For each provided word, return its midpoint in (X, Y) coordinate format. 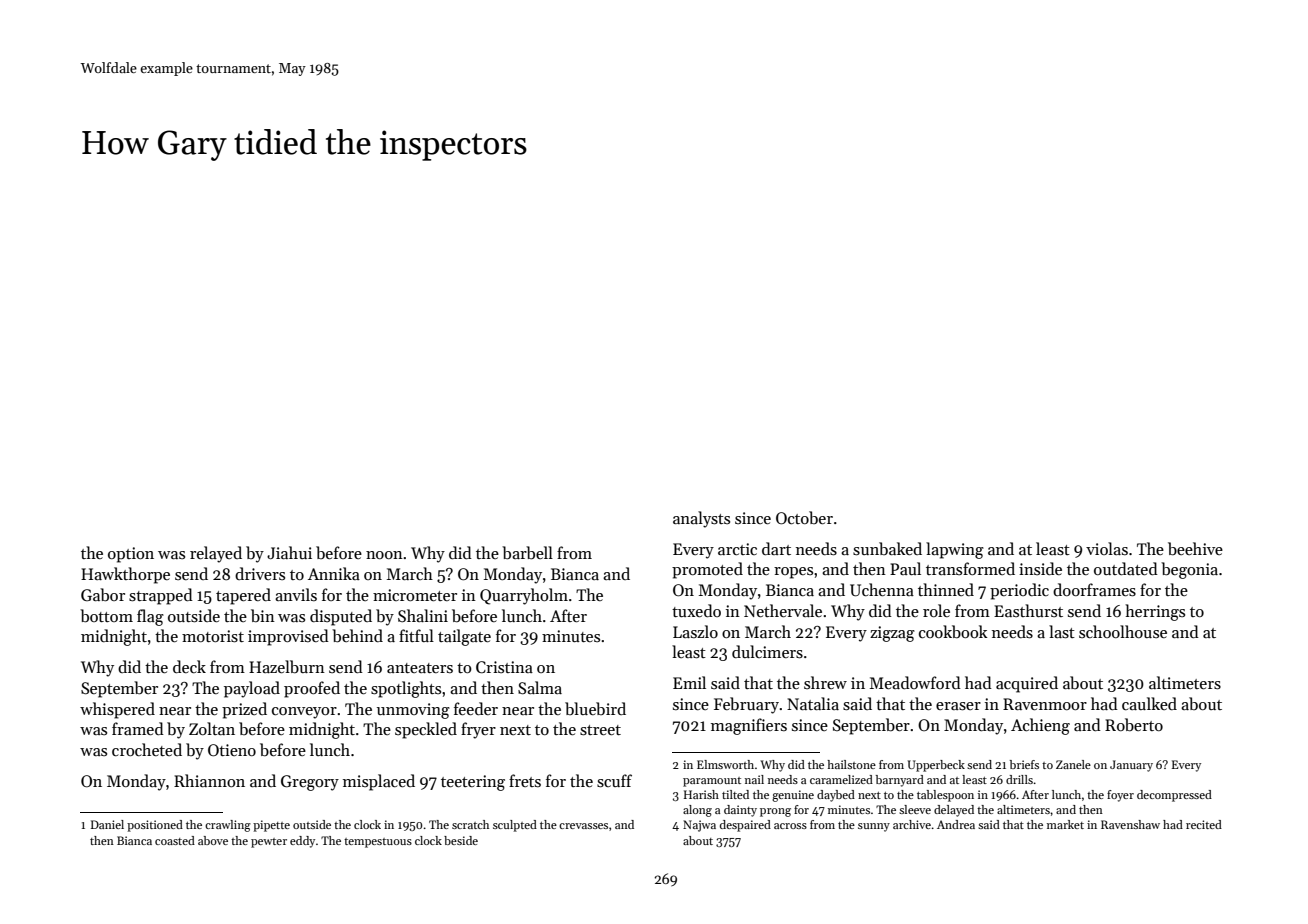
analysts (701, 519)
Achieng (1040, 726)
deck (189, 666)
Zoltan (212, 728)
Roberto (1134, 724)
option (131, 555)
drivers (260, 573)
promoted (707, 570)
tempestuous (378, 843)
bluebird (595, 708)
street (600, 730)
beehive (1195, 548)
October (804, 518)
